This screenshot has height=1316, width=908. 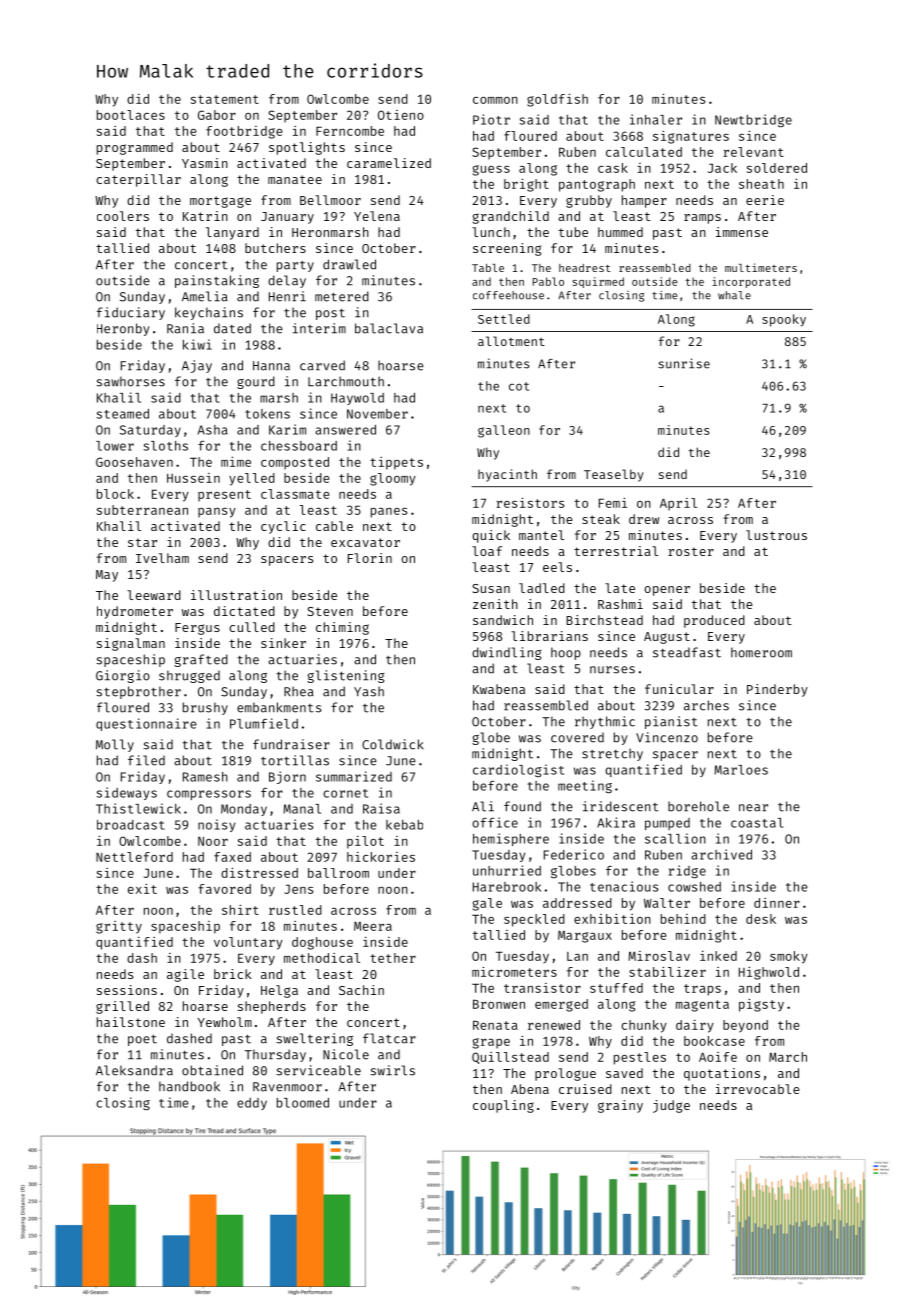 I want to click on opener, so click(x=667, y=591).
